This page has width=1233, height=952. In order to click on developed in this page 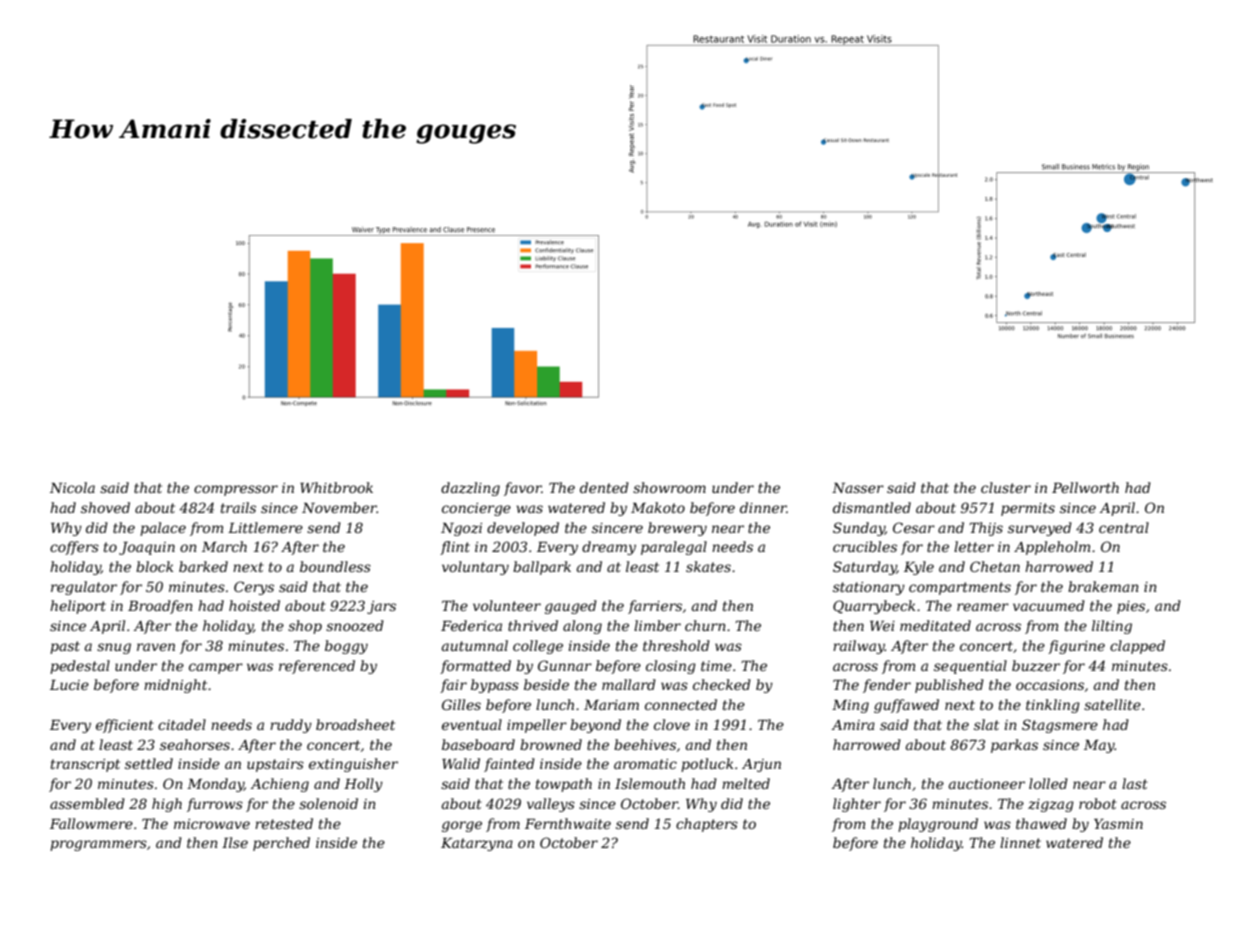, I will do `click(523, 529)`.
